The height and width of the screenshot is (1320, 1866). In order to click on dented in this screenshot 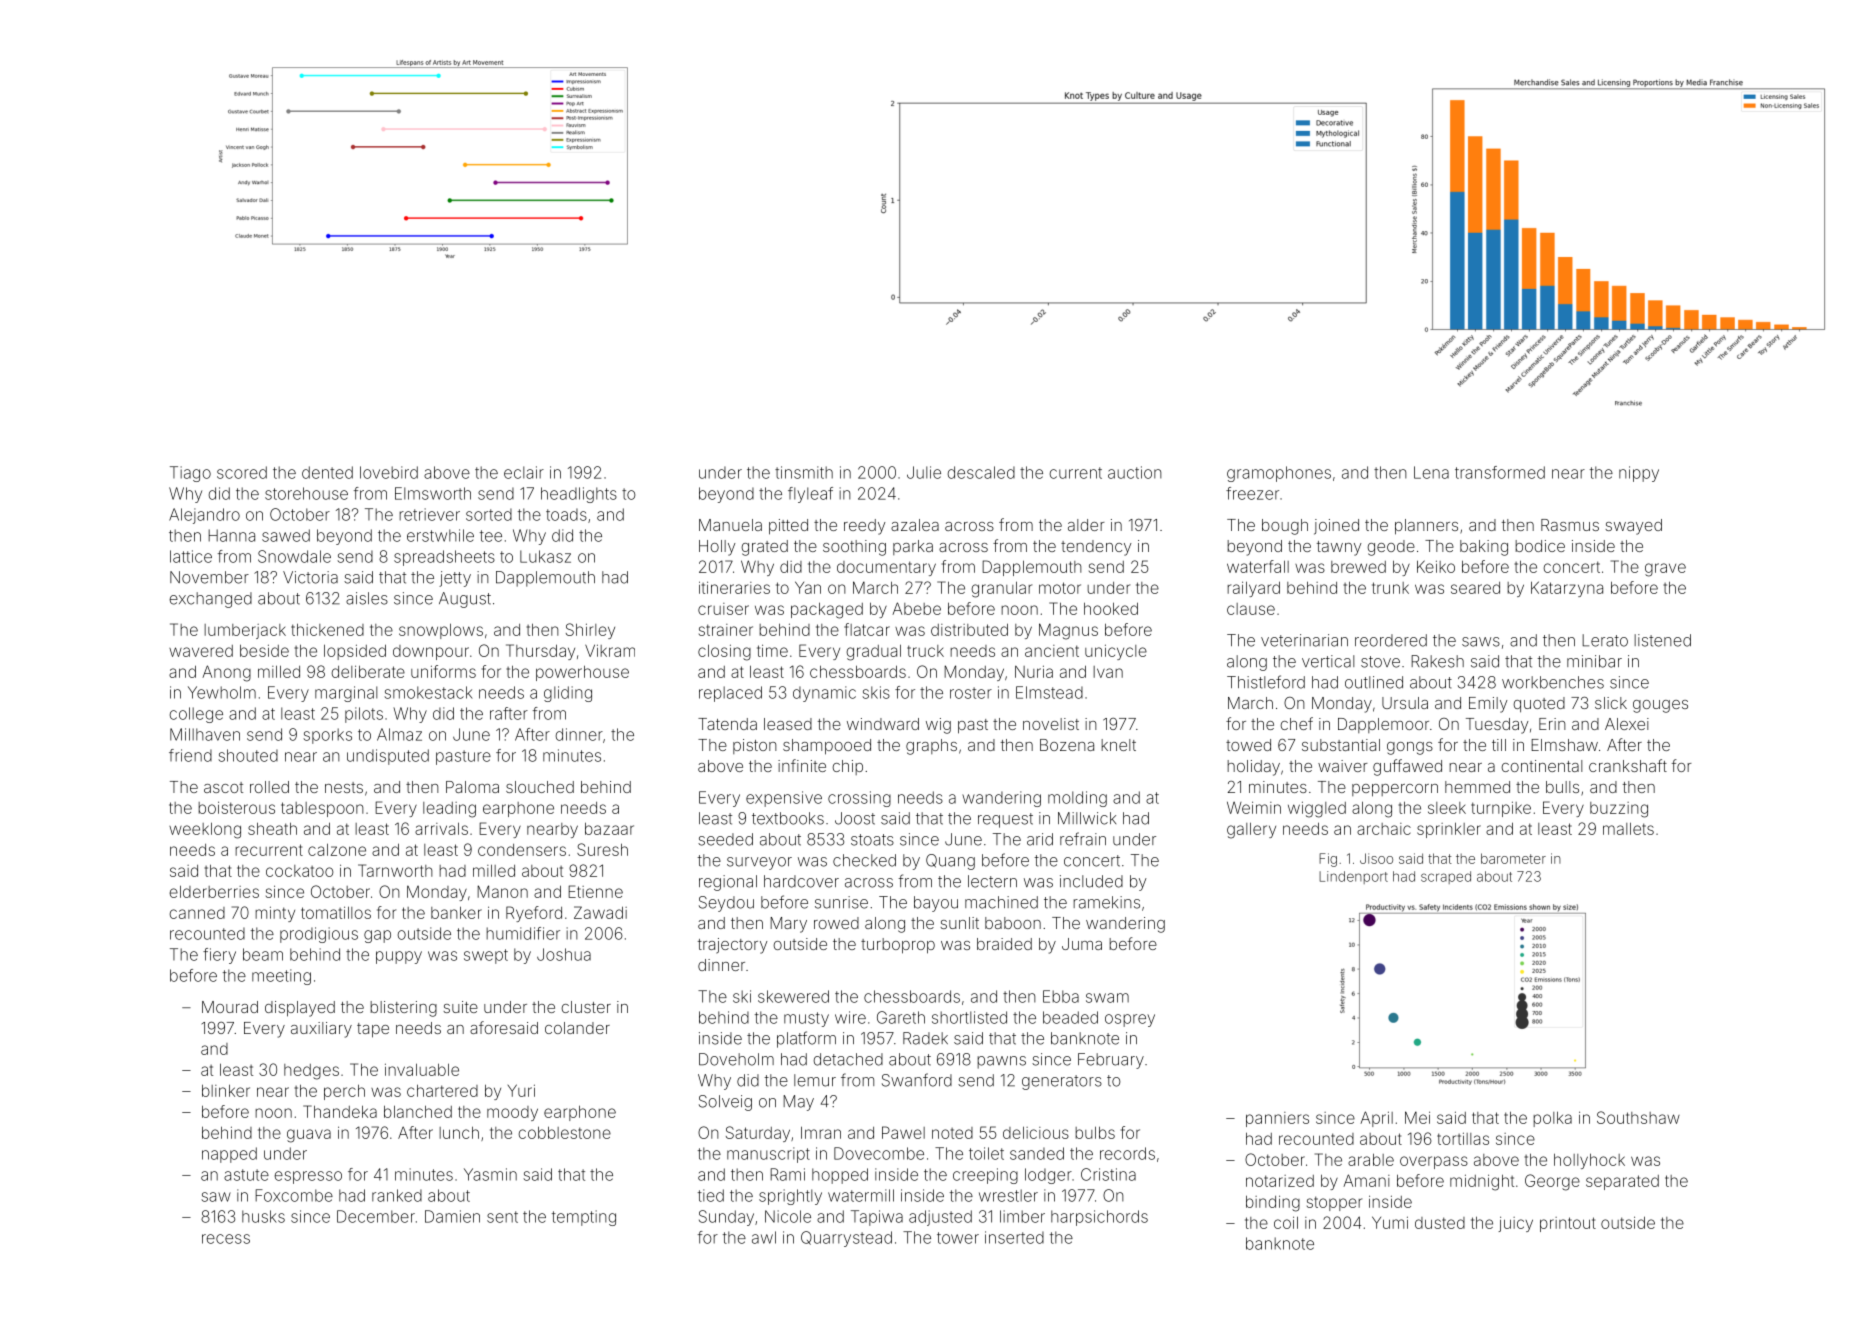, I will do `click(327, 472)`.
